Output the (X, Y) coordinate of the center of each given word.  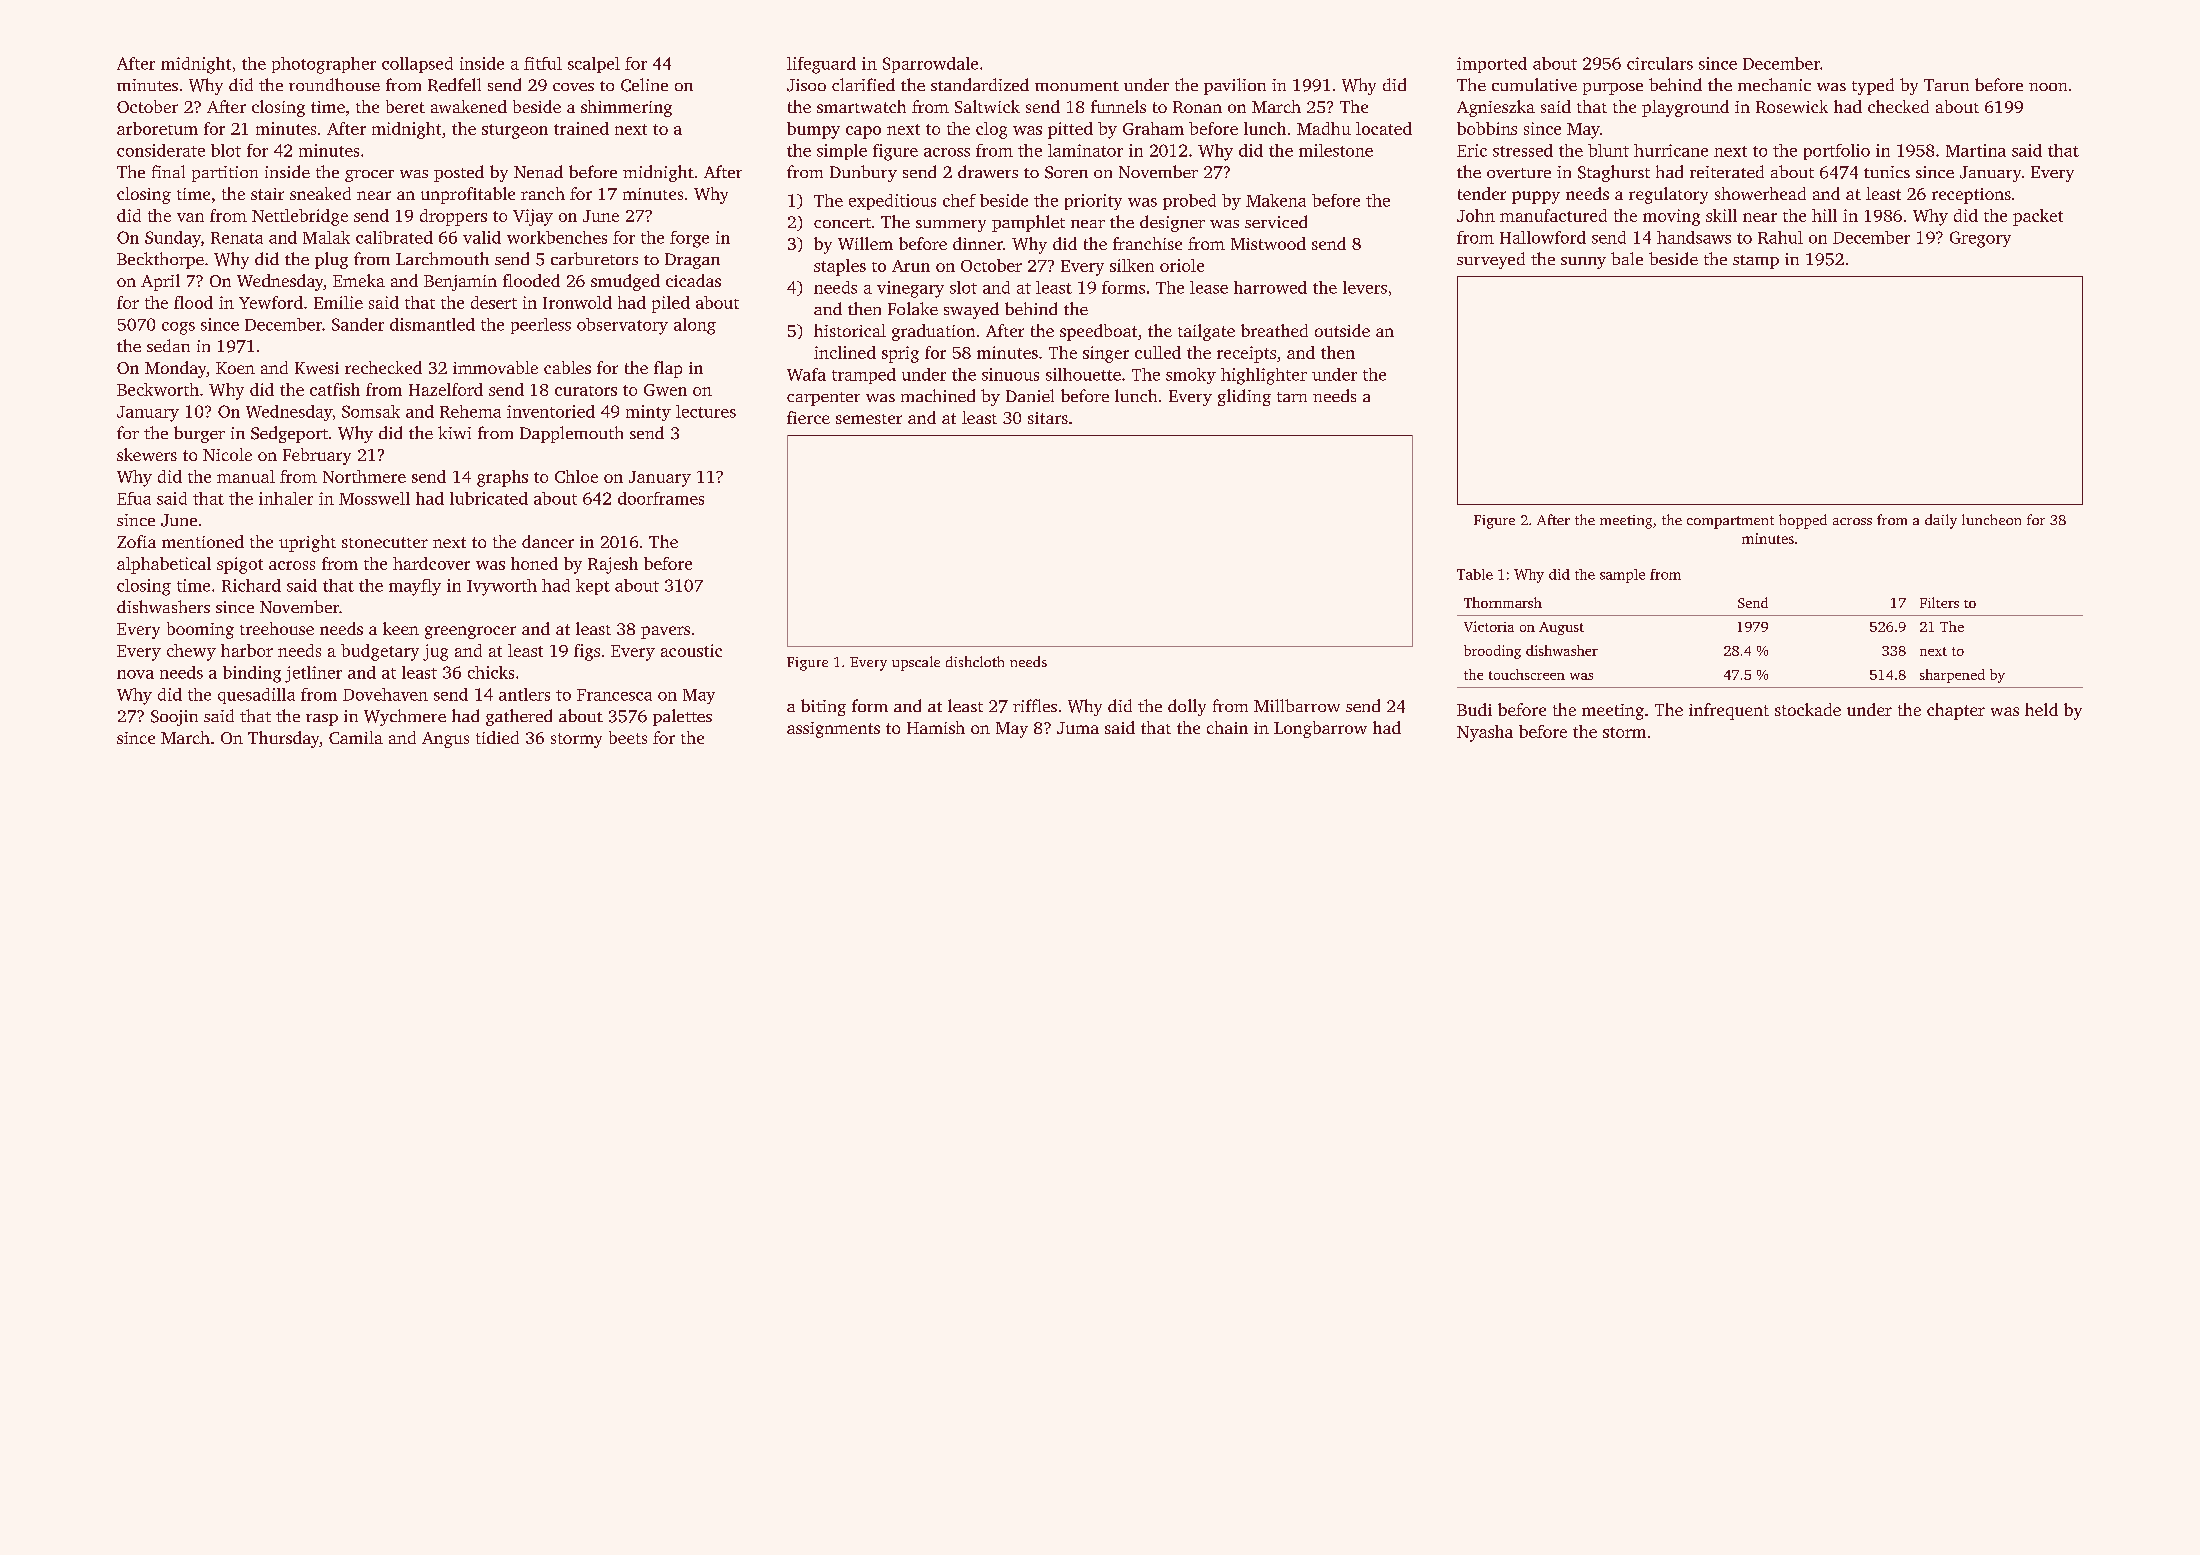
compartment (1730, 522)
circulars (1660, 63)
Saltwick (987, 106)
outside (1342, 330)
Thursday (284, 739)
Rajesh (613, 565)
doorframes (661, 498)
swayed (971, 310)
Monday (176, 369)
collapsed (417, 65)
